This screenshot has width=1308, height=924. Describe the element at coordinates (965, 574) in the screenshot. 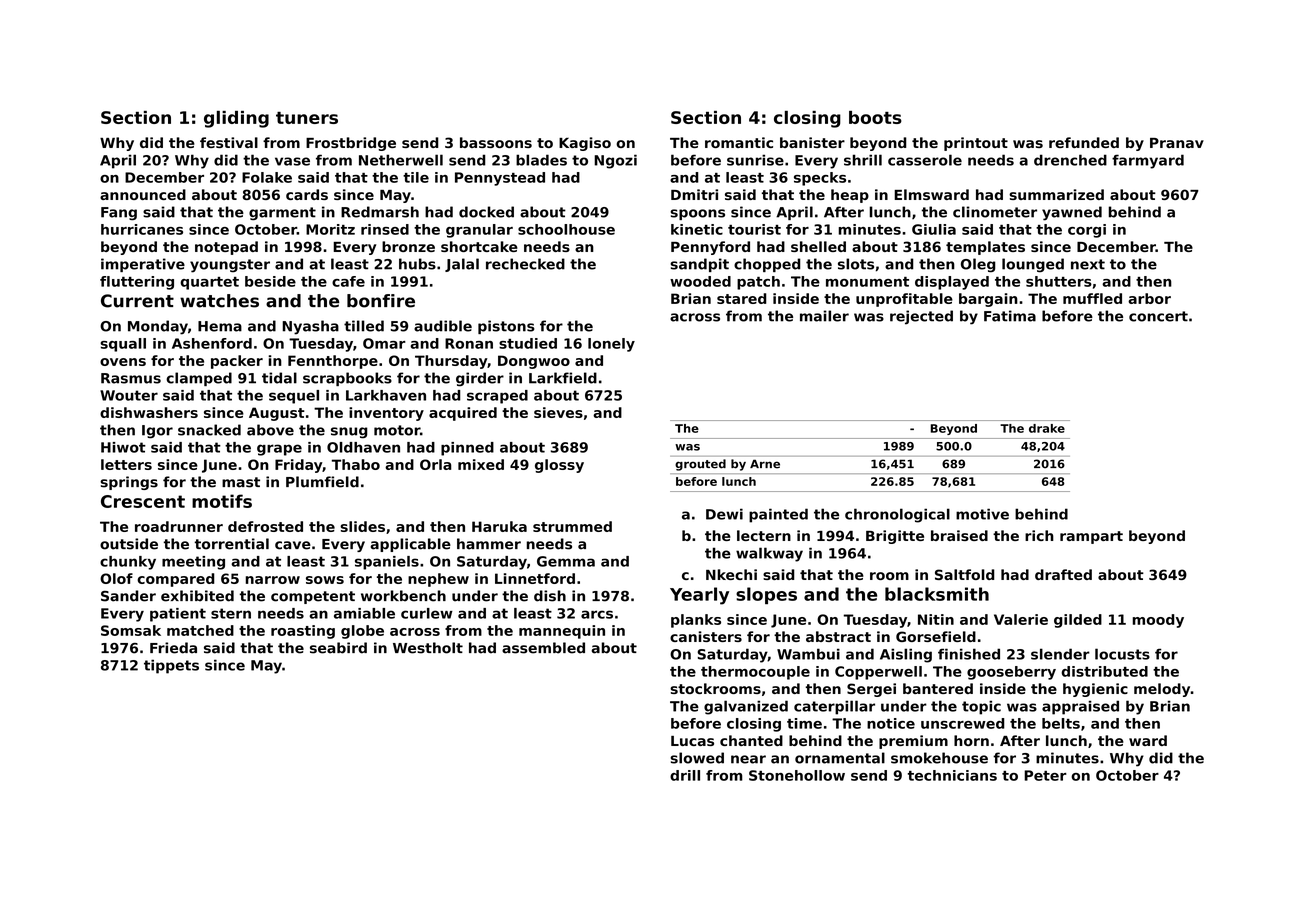

I see `Saltfold` at that location.
